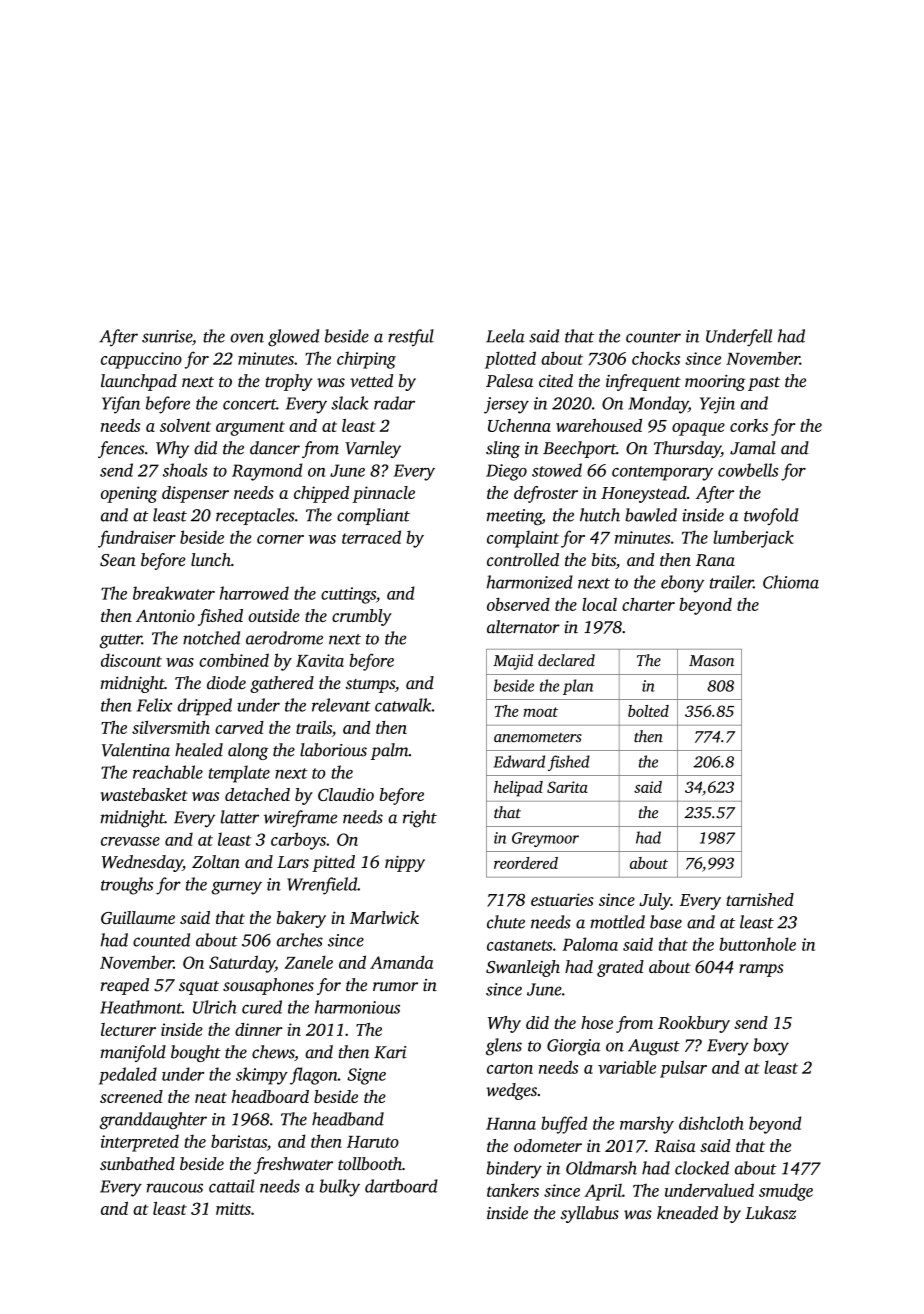 The width and height of the screenshot is (924, 1314). Describe the element at coordinates (519, 761) in the screenshot. I see `Edward` at that location.
